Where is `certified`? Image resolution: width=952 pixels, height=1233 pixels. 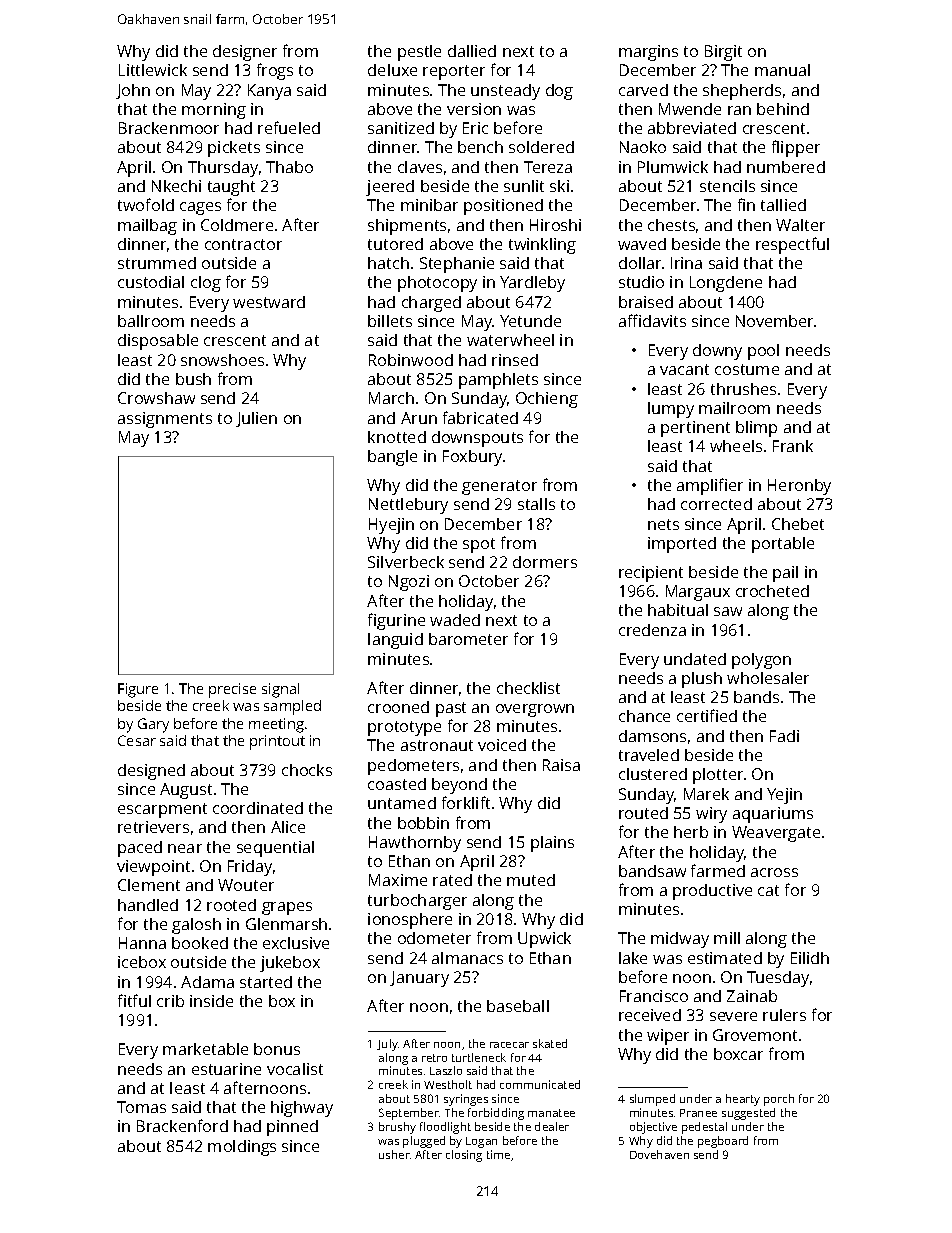
certified is located at coordinates (707, 715).
